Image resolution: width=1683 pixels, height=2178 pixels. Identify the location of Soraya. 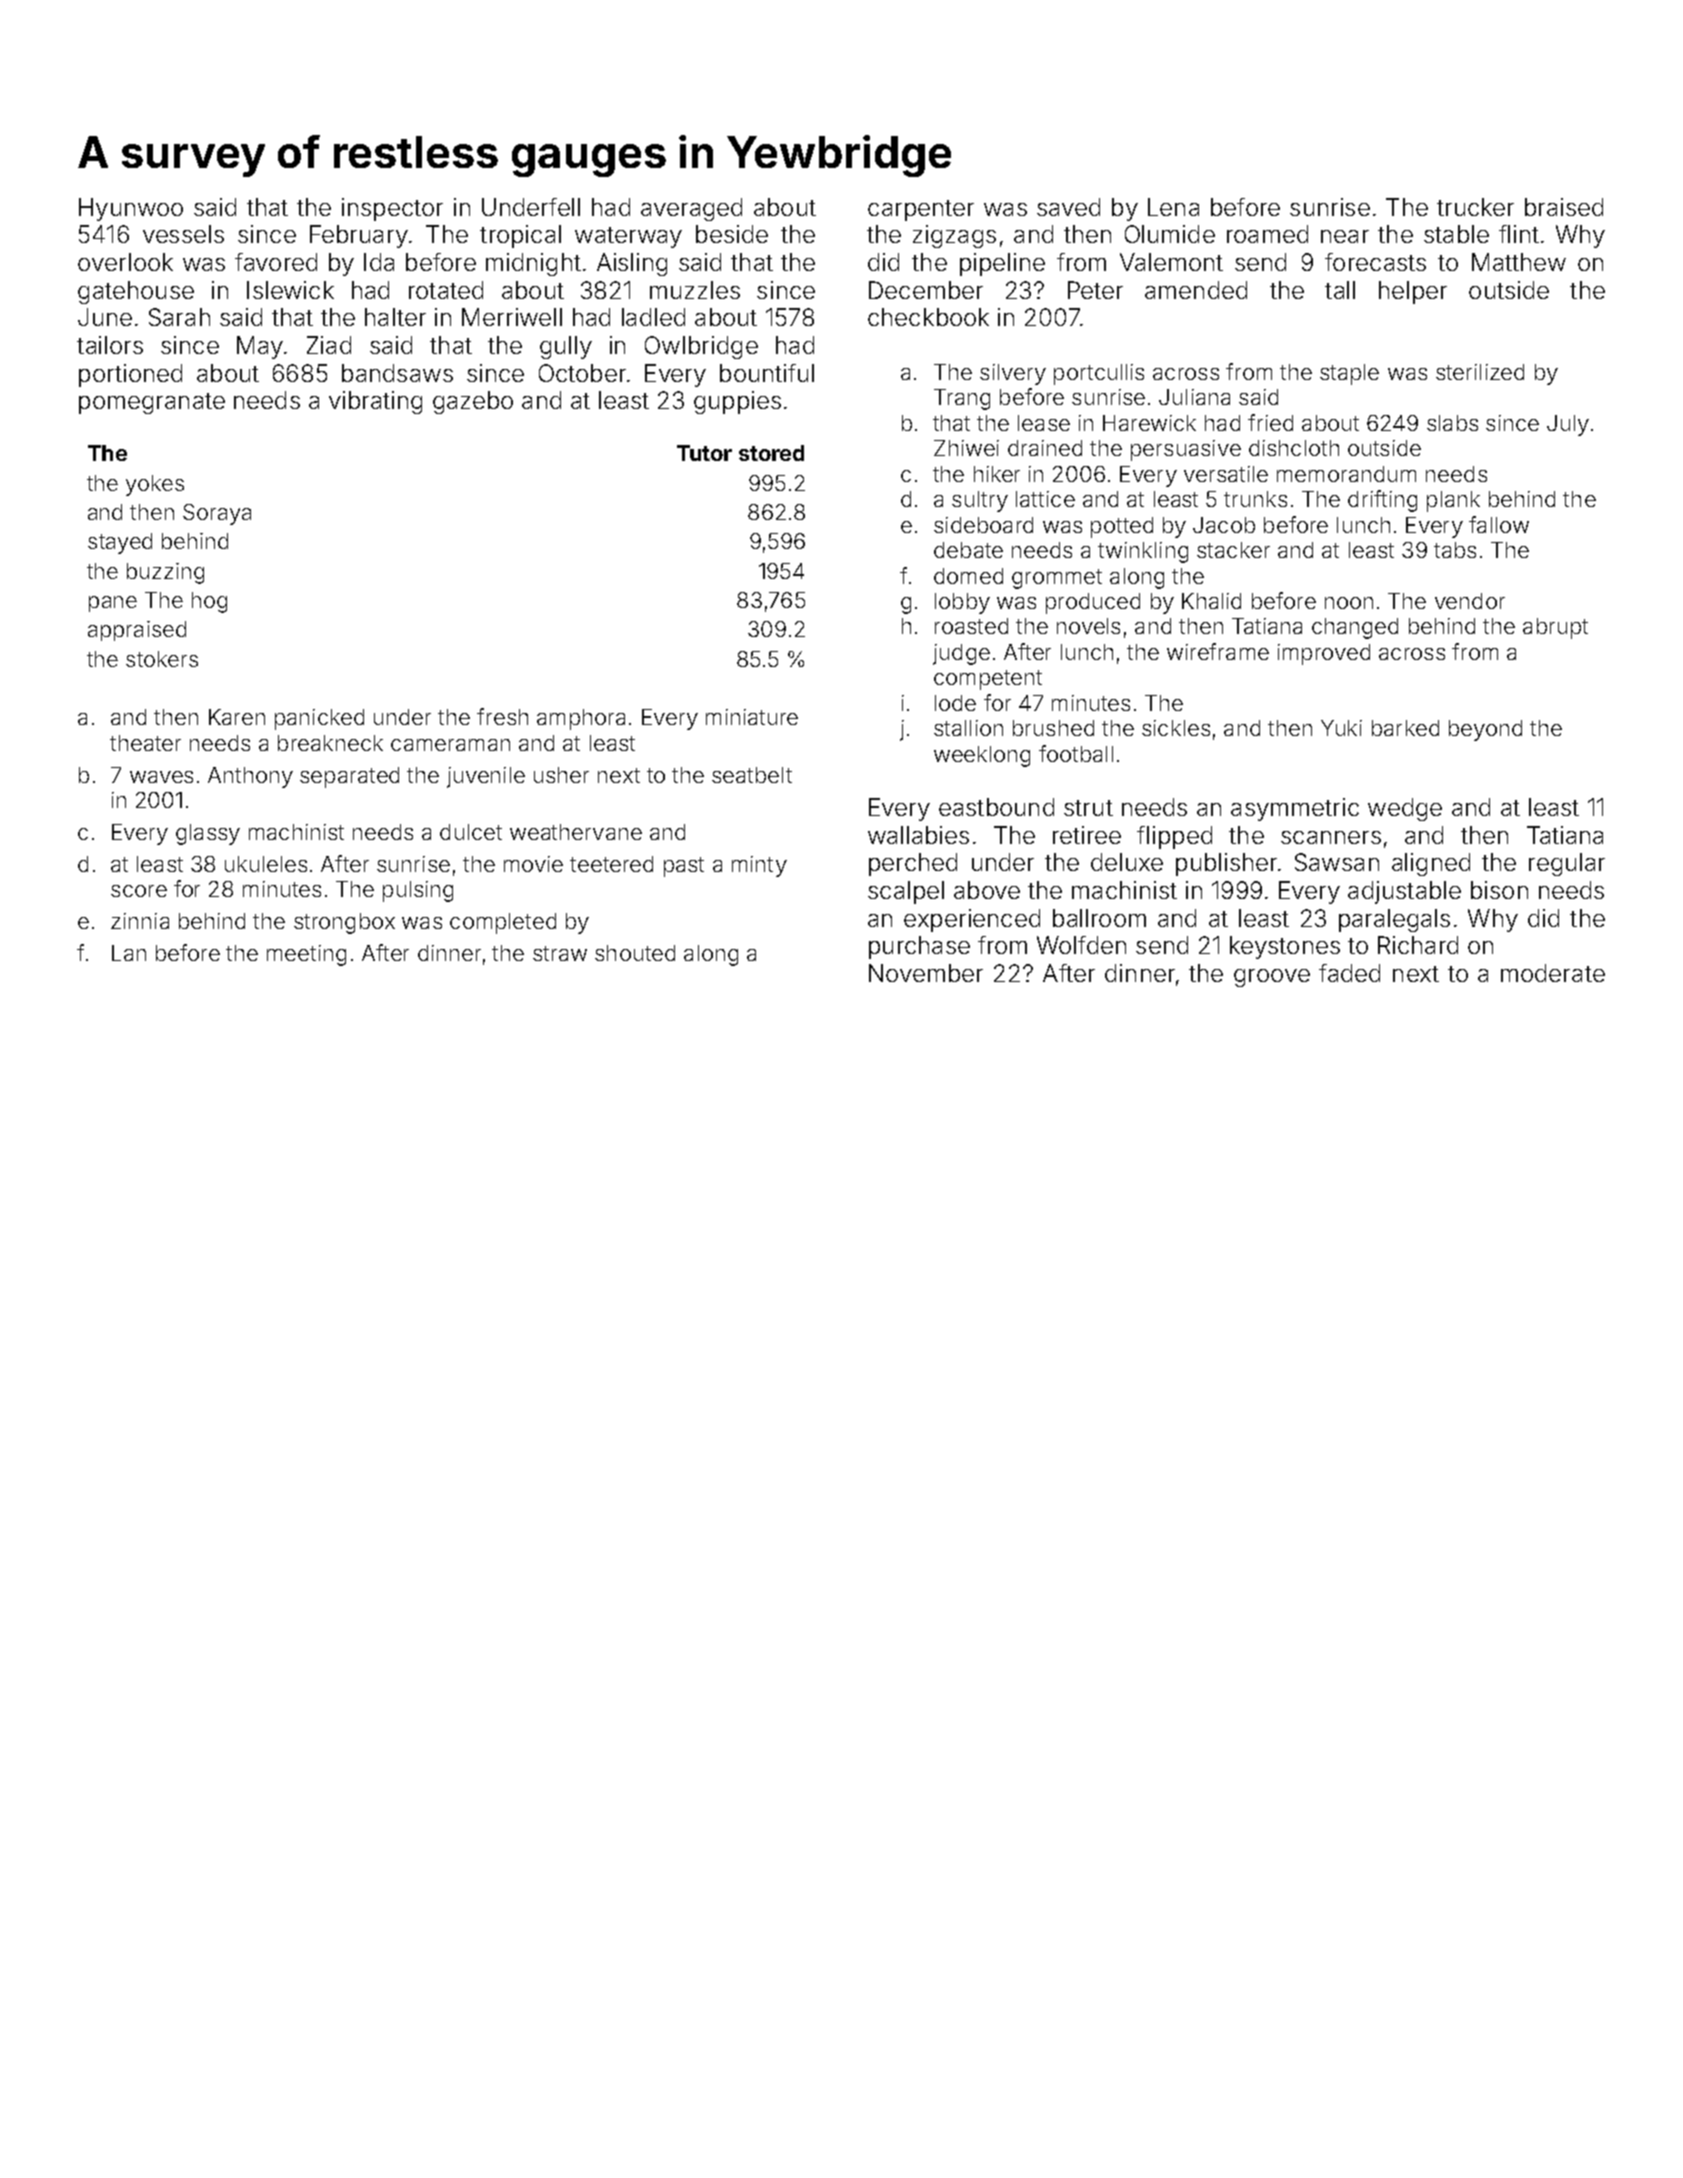
(217, 514).
